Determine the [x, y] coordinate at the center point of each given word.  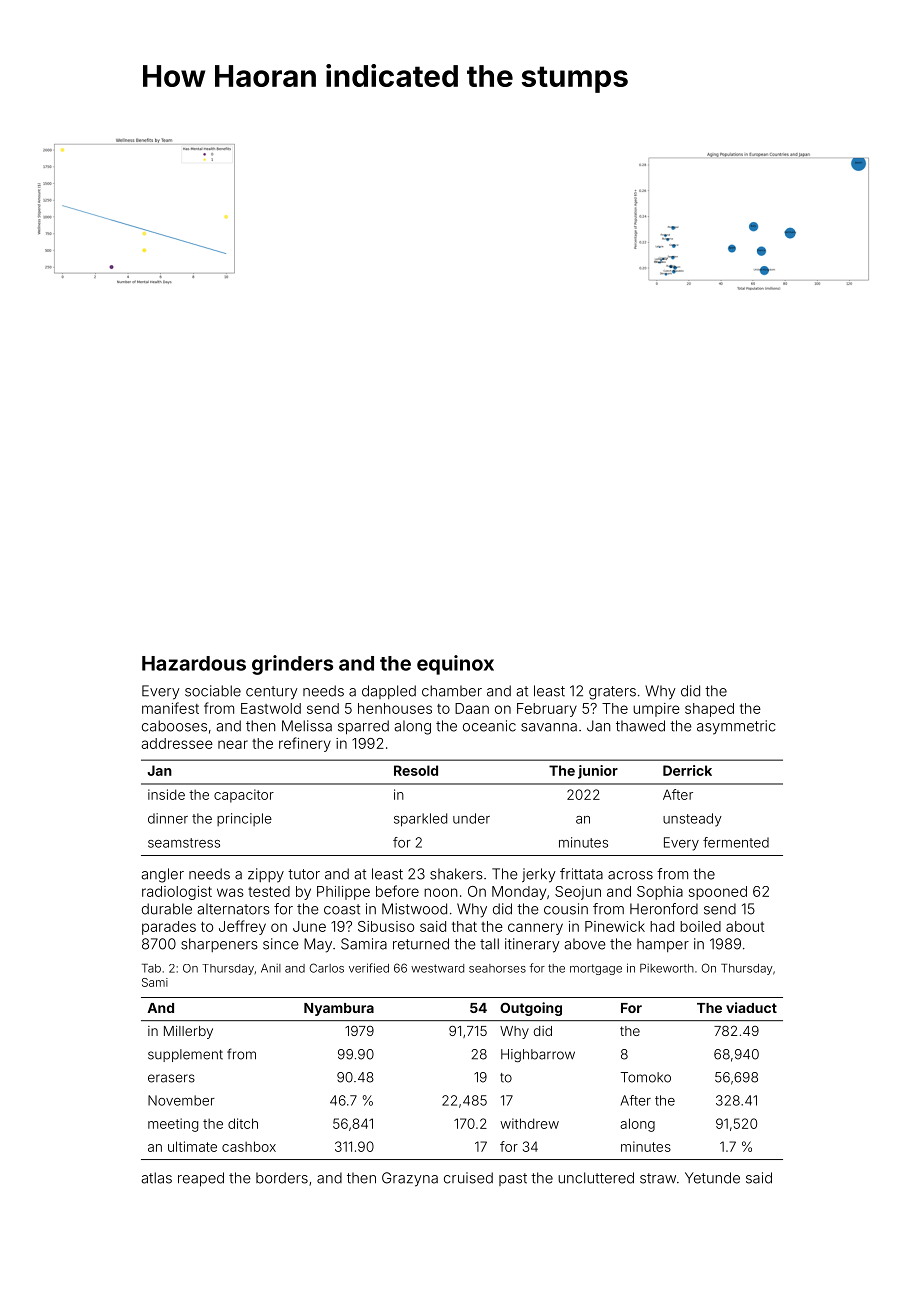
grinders [292, 665]
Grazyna [410, 1179]
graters [612, 693]
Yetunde [712, 1178]
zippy [266, 875]
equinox [455, 665]
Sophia [660, 893]
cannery [535, 929]
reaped [201, 1179]
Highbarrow [538, 1056]
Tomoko [646, 1077]
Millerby [188, 1032]
